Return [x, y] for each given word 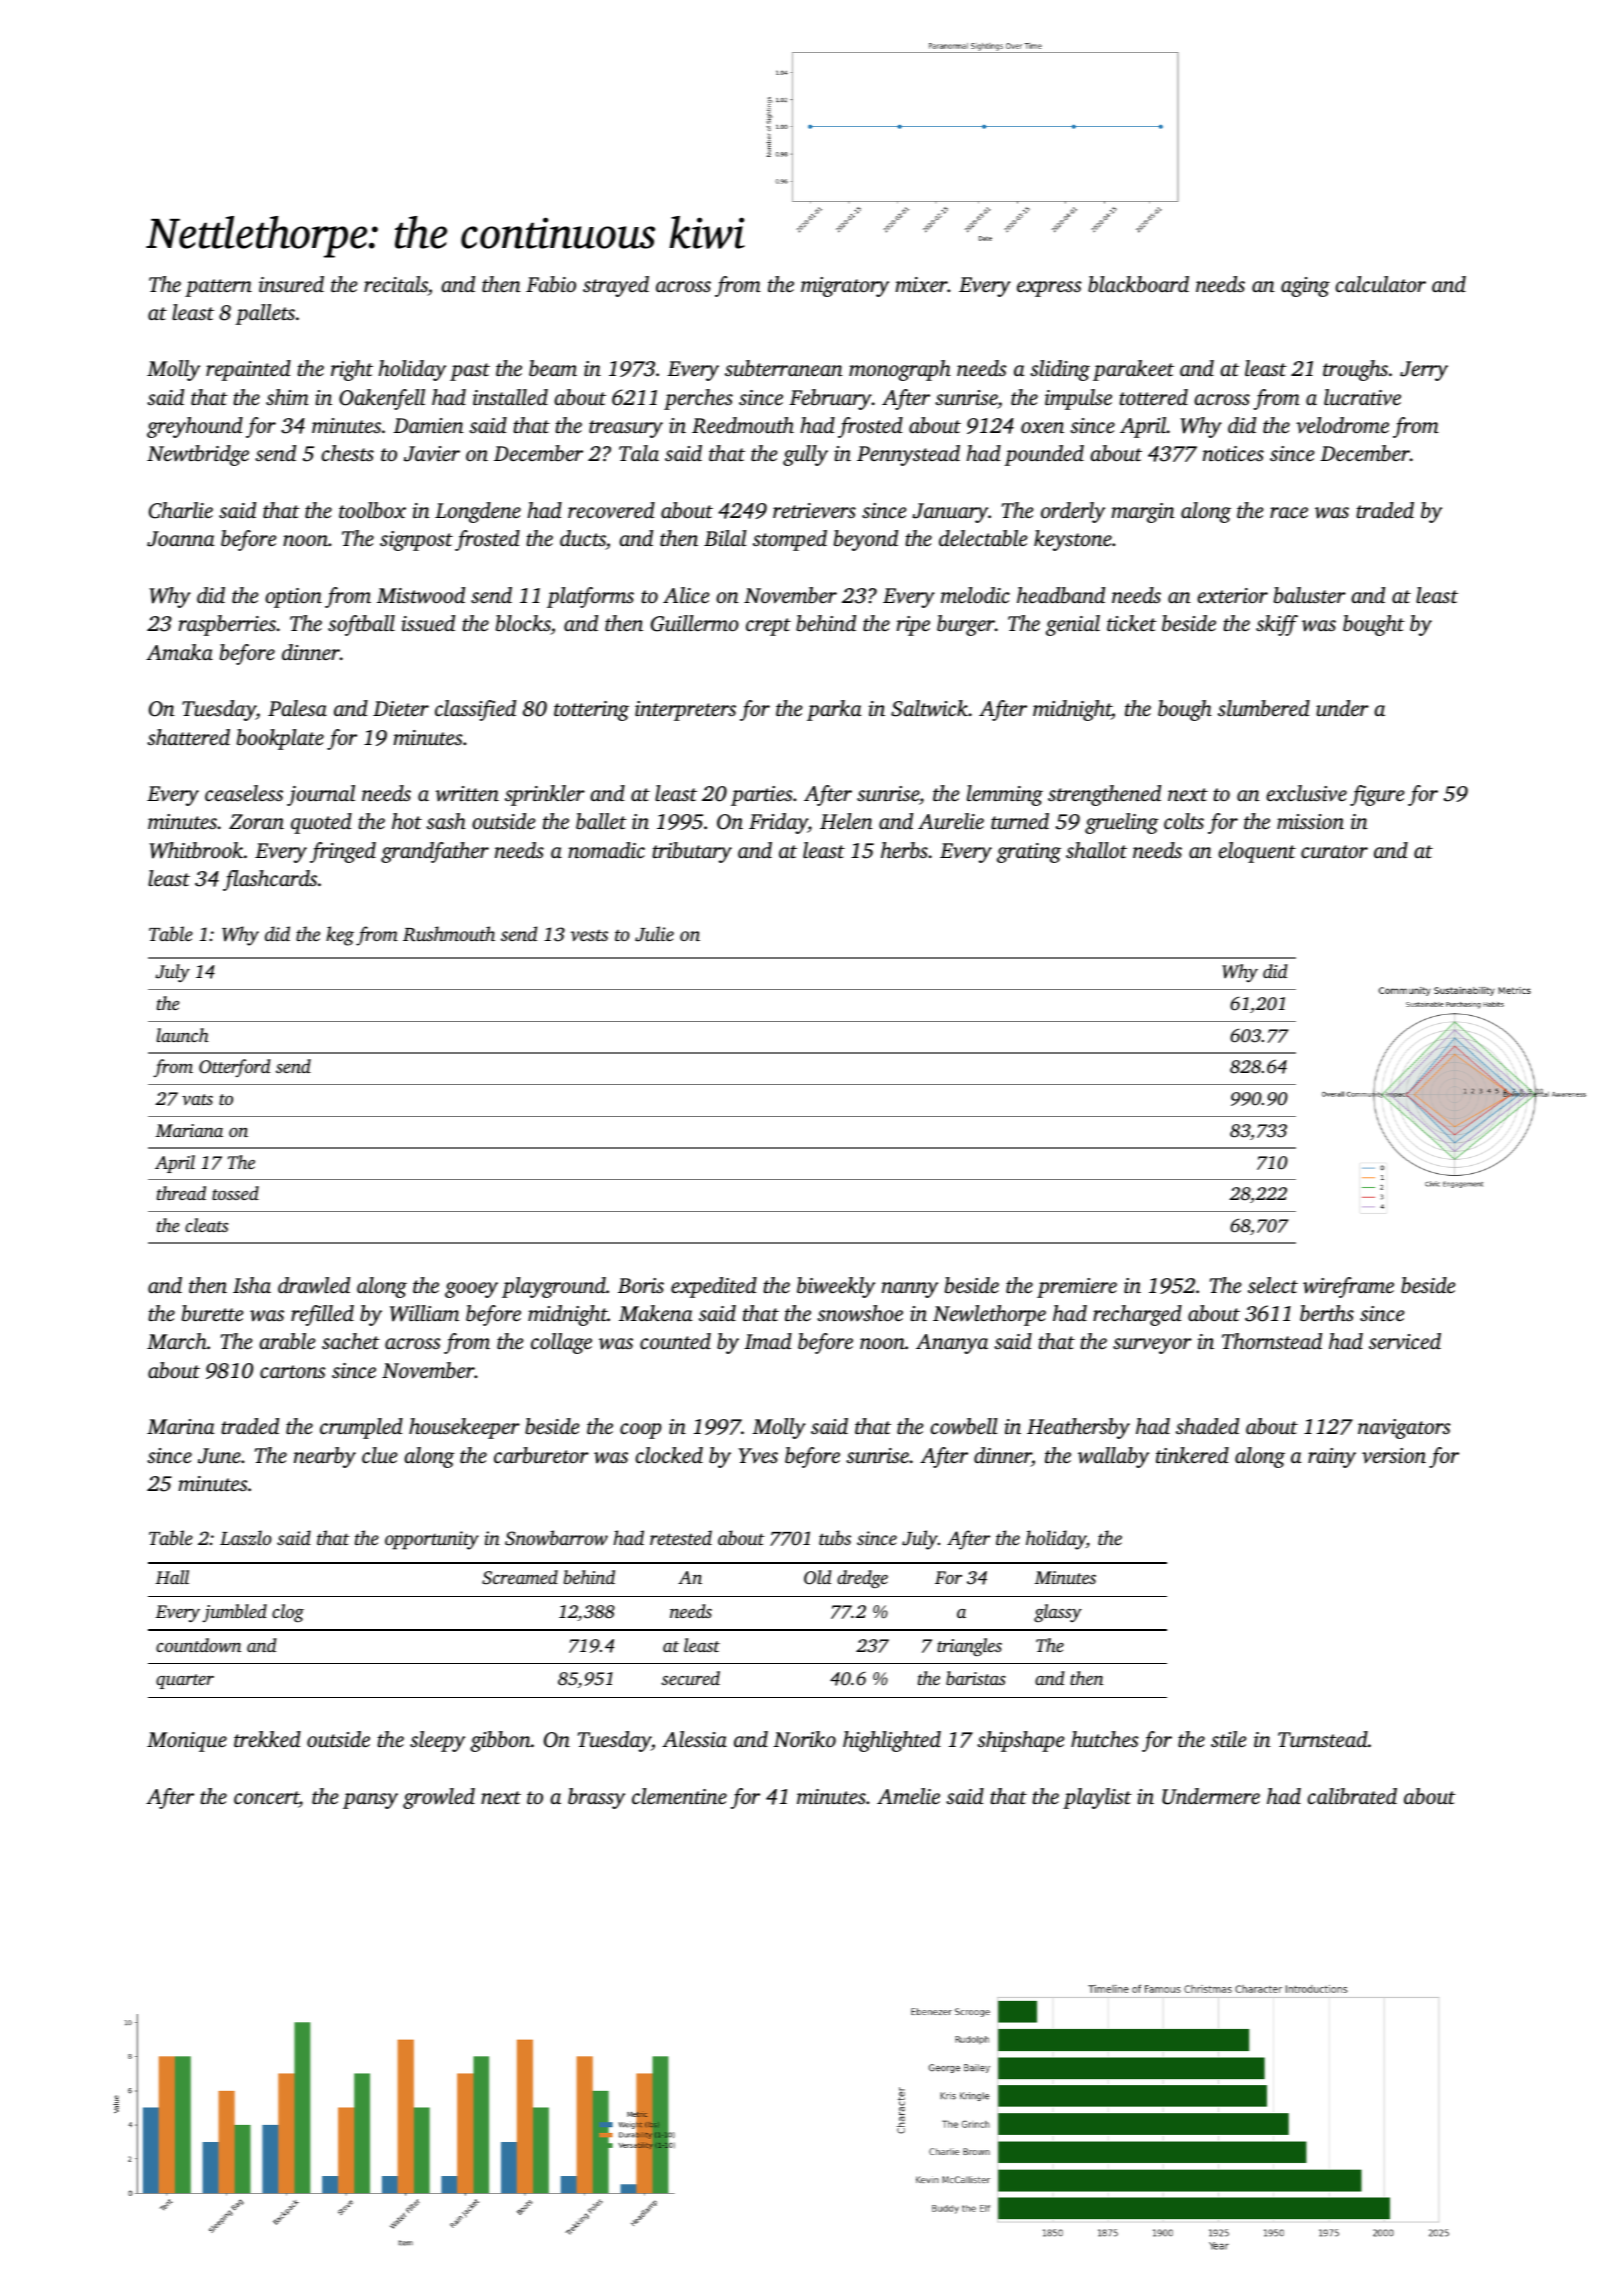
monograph [900, 370]
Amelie [908, 1796]
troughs [1355, 370]
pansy [370, 1801]
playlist [1097, 1798]
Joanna [181, 539]
